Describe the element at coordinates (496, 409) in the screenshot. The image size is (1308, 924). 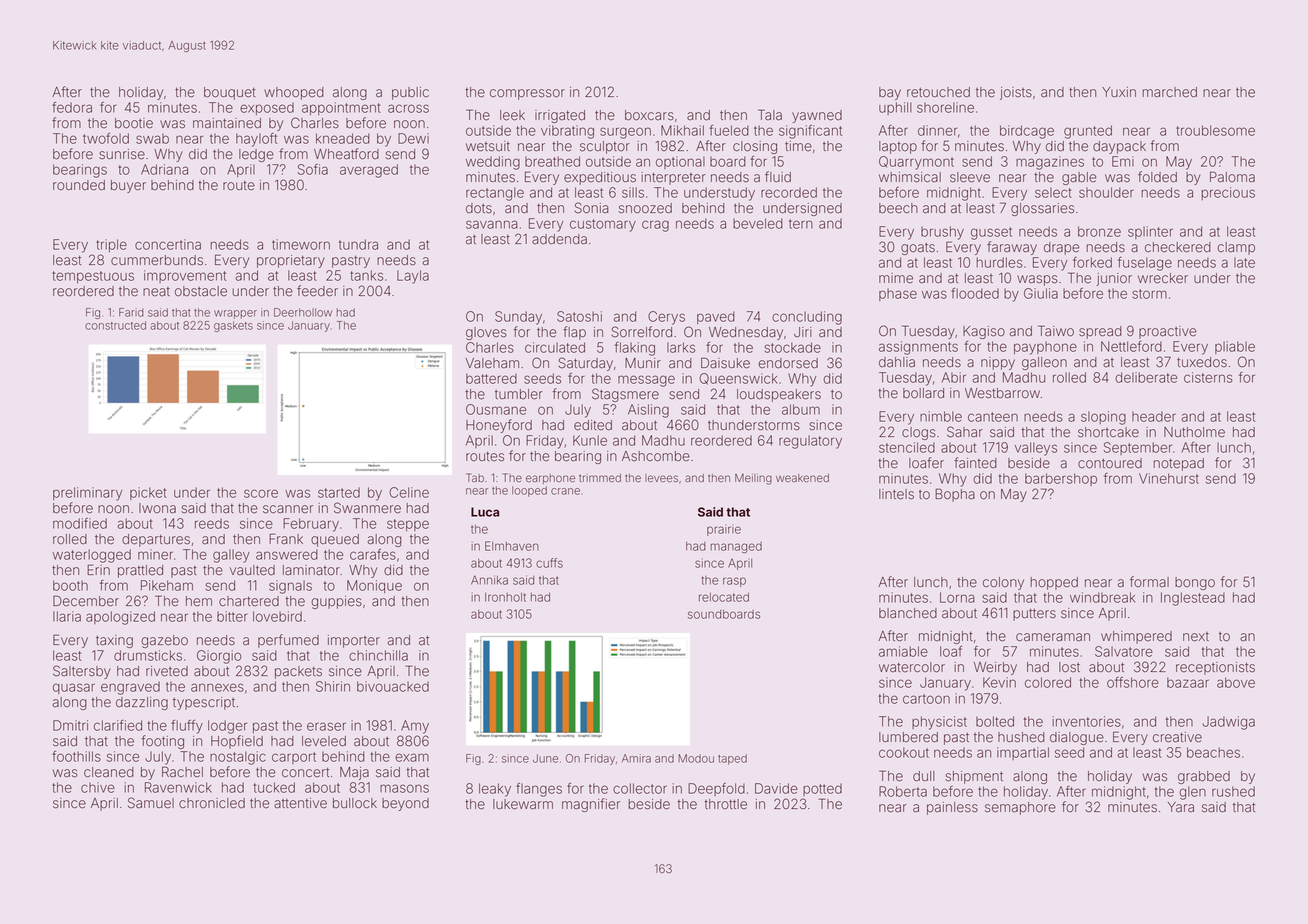
I see `Ousmane` at that location.
